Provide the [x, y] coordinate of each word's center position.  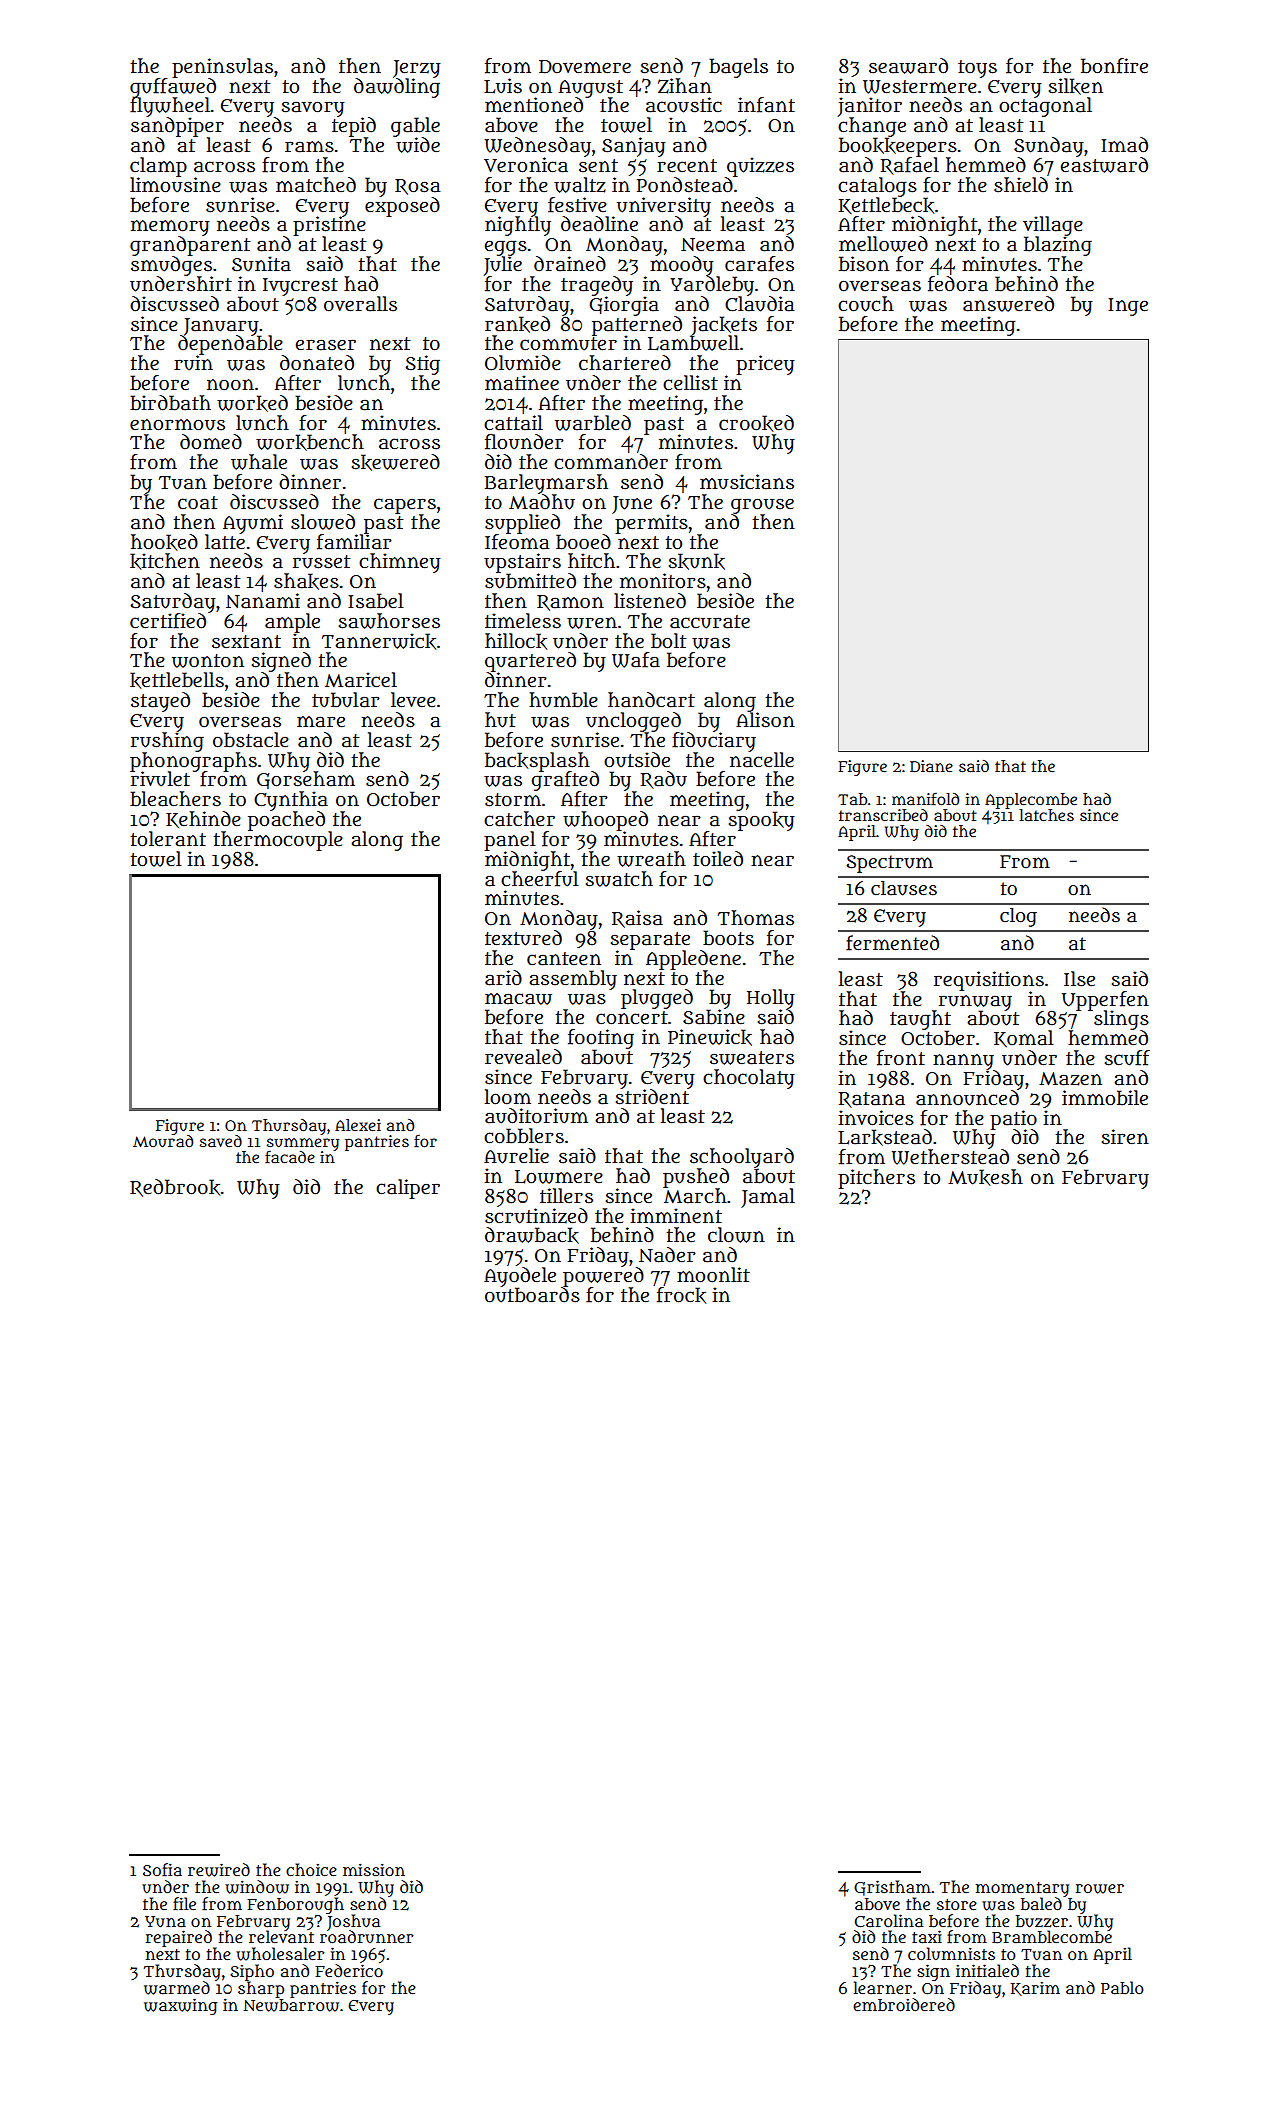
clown [736, 1235]
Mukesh [985, 1177]
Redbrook [175, 1188]
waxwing [181, 2006]
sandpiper [177, 127]
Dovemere [585, 67]
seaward [908, 66]
